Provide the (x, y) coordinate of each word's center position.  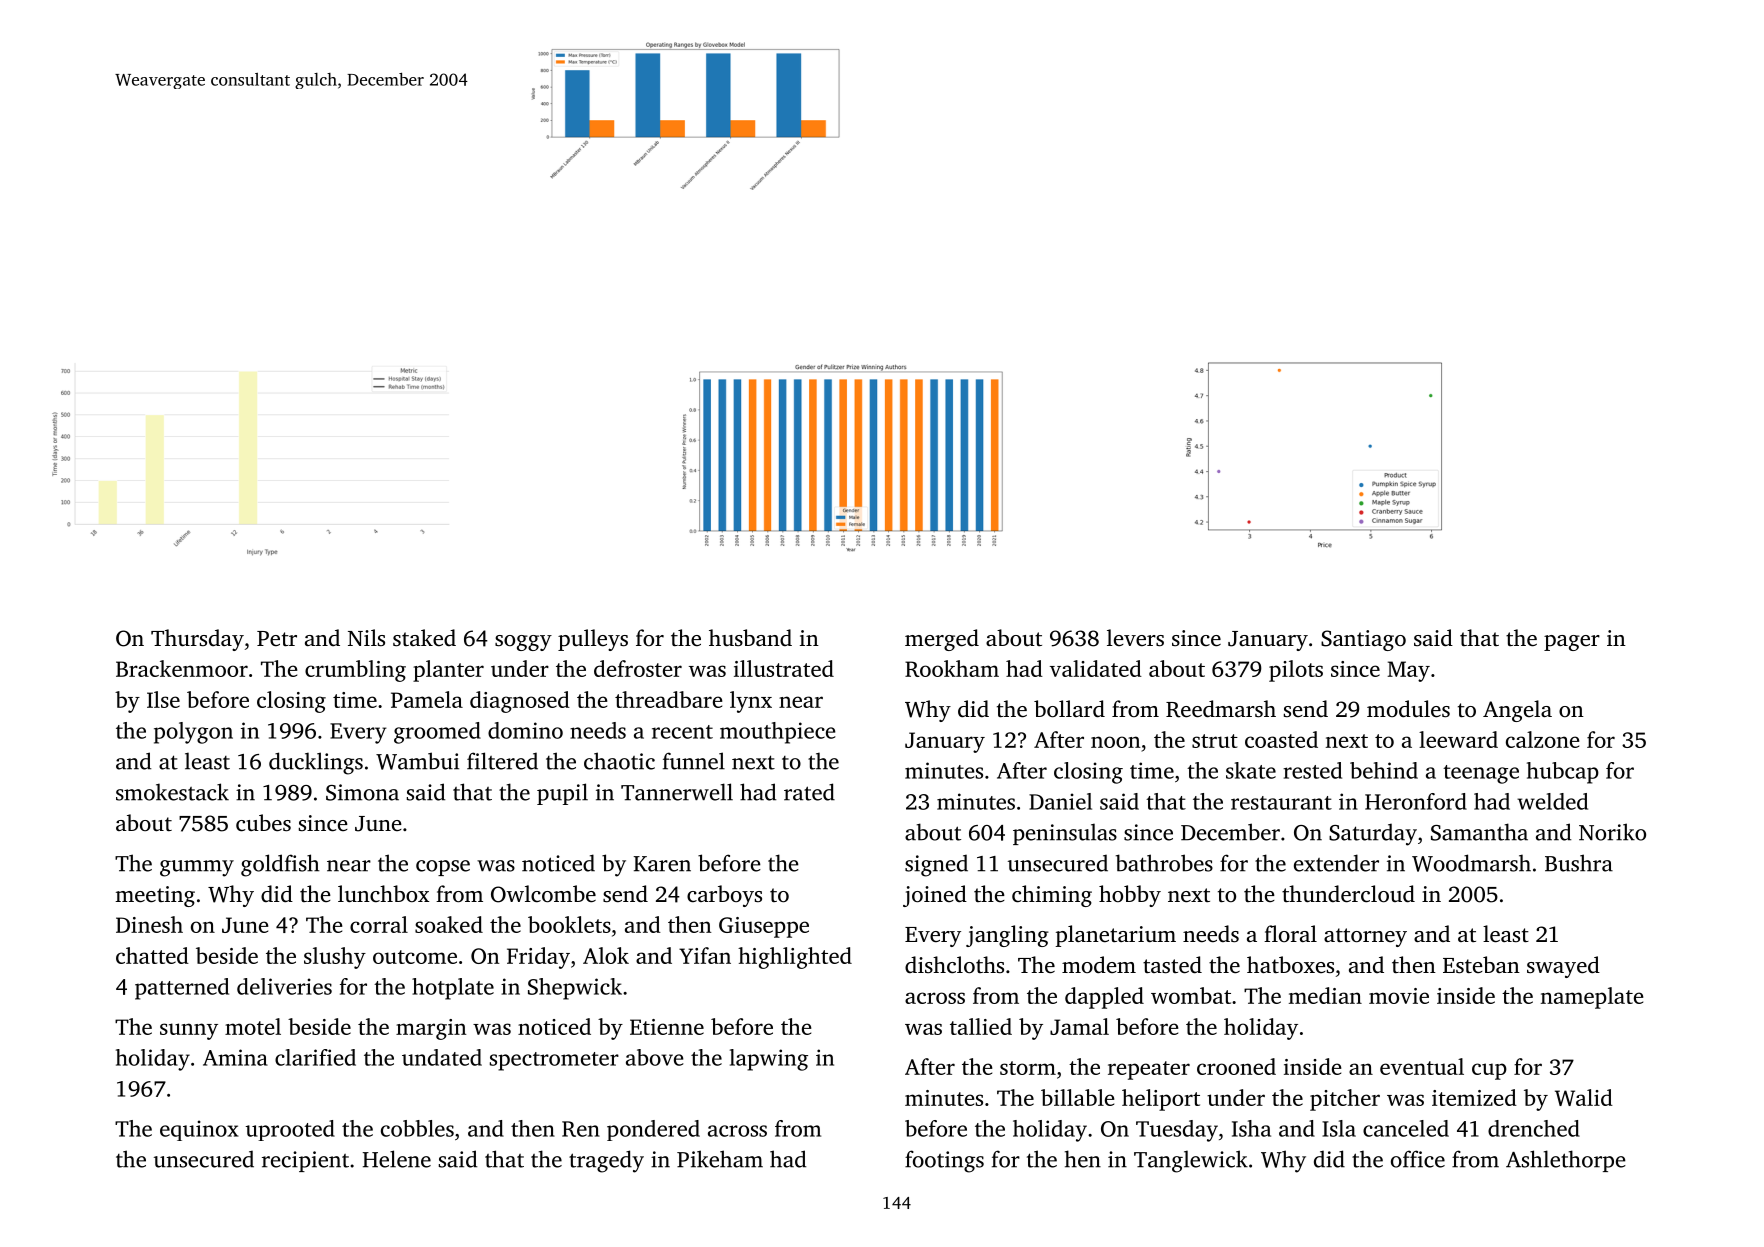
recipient (305, 1161)
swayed (1563, 967)
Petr (277, 638)
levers (1135, 638)
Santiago (1363, 640)
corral (379, 924)
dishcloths (954, 965)
